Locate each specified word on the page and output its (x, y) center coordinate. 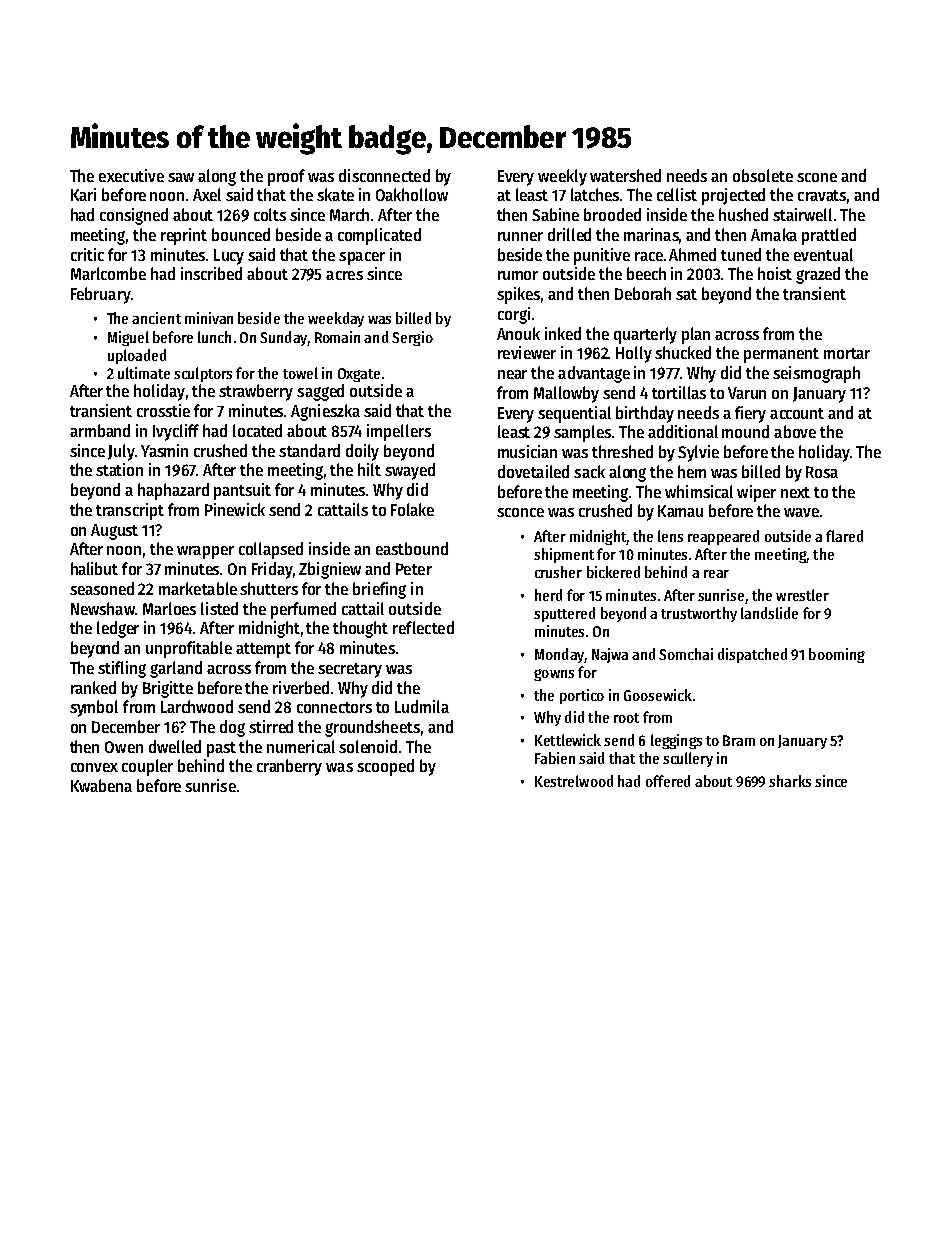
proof (286, 177)
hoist (775, 273)
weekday (336, 319)
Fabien (555, 758)
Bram (739, 740)
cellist (677, 194)
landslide (769, 613)
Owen (124, 747)
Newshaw (103, 608)
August (114, 532)
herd (548, 595)
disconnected (384, 175)
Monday (559, 655)
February (100, 295)
